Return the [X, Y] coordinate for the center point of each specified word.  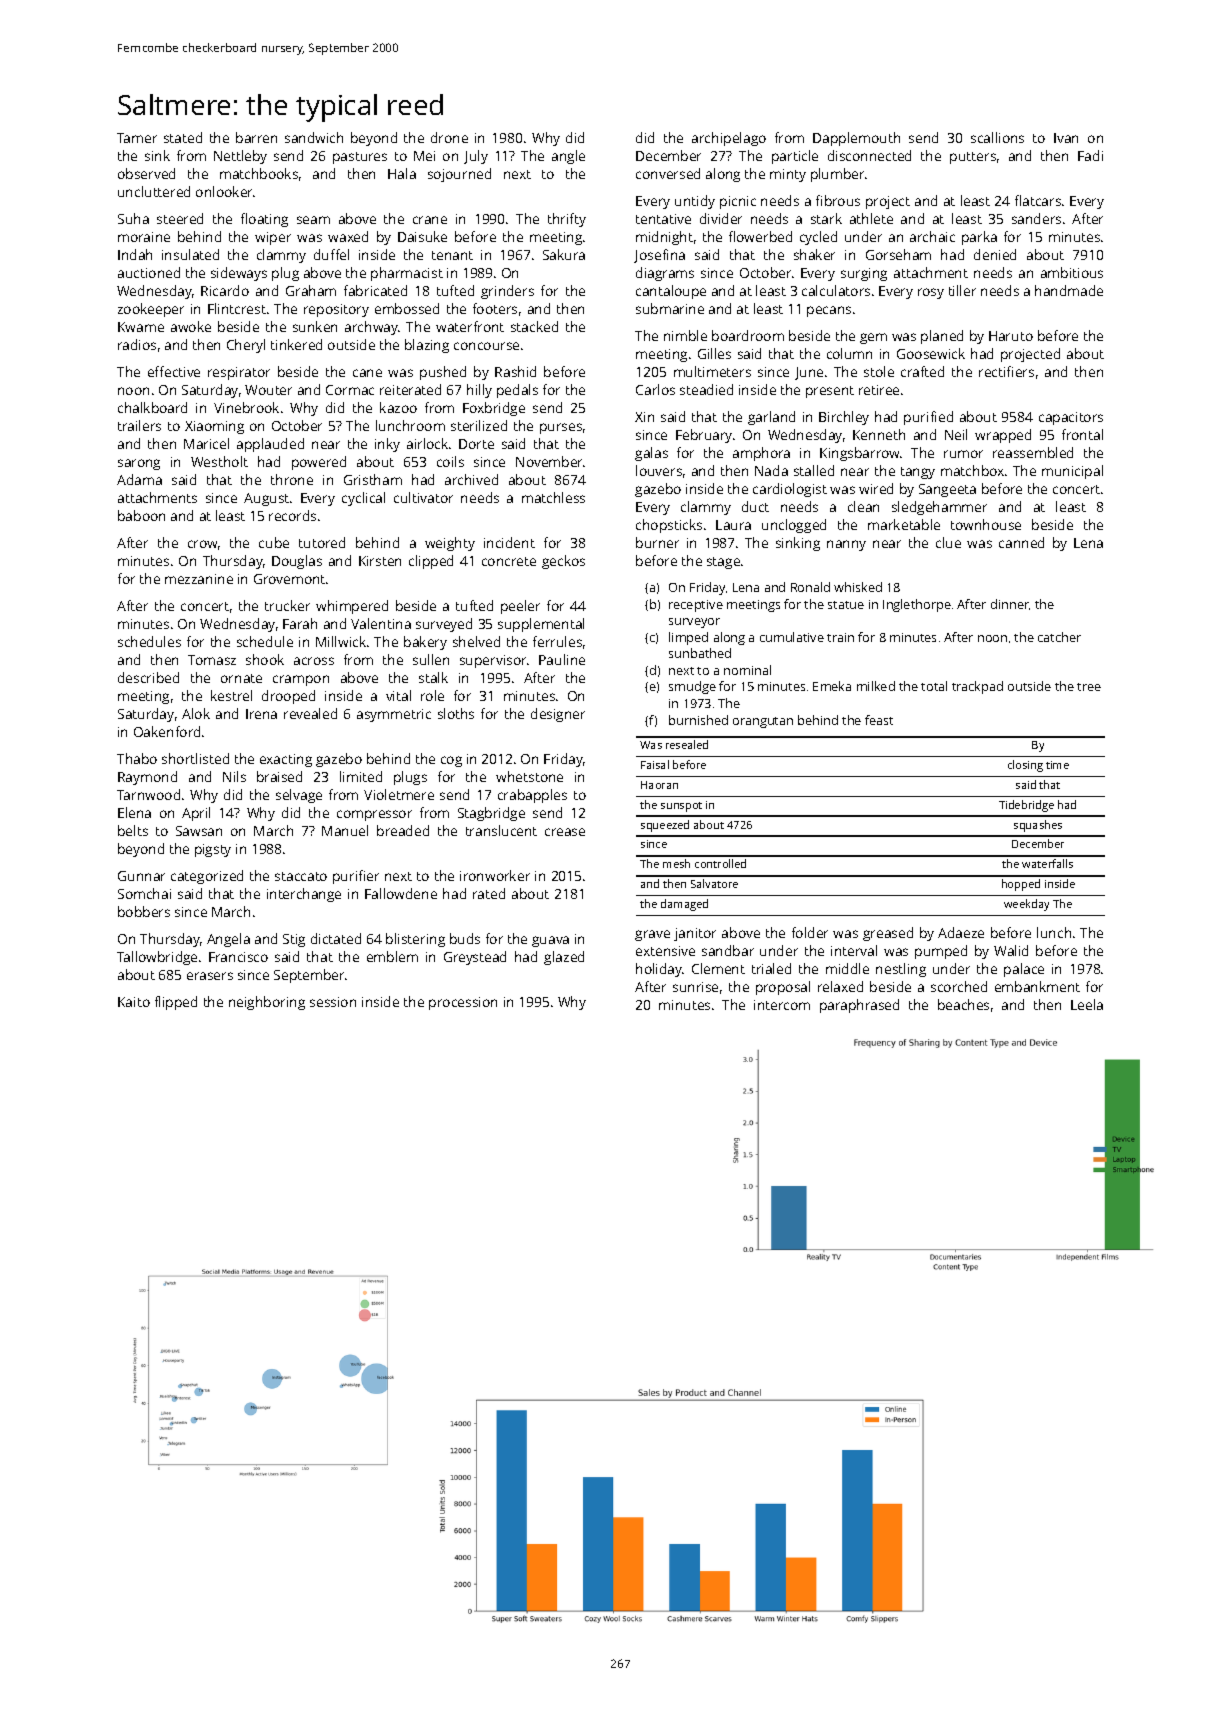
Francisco [238, 957]
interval [854, 950]
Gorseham [898, 254]
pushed [443, 373]
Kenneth [879, 434]
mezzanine [199, 579]
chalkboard [152, 407]
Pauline [562, 659]
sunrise [695, 987]
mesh [676, 863]
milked [876, 686]
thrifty [567, 220]
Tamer [137, 138]
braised [279, 776]
